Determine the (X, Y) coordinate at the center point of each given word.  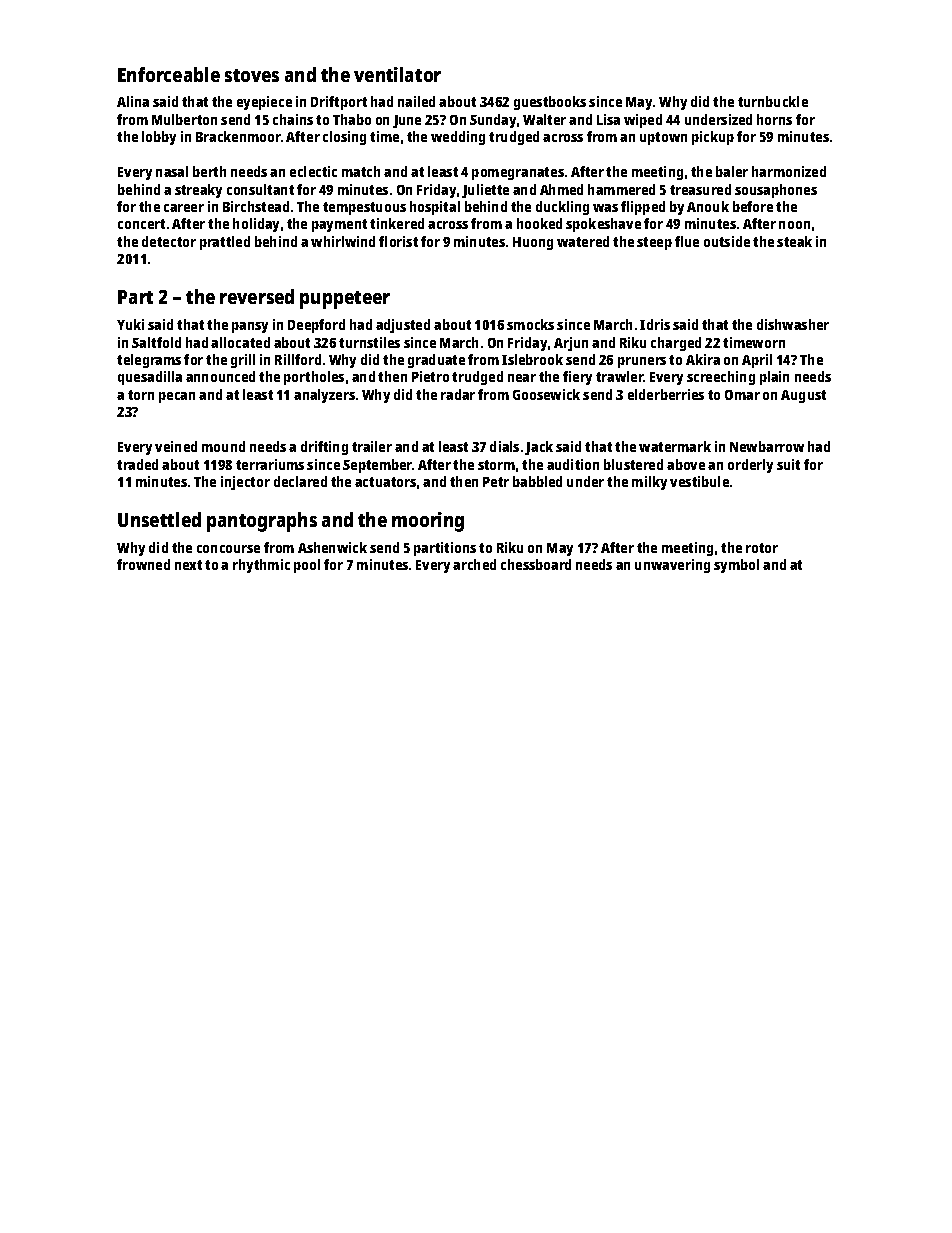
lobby (159, 138)
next (188, 565)
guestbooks (550, 103)
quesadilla (150, 378)
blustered (633, 464)
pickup (713, 138)
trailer (372, 446)
